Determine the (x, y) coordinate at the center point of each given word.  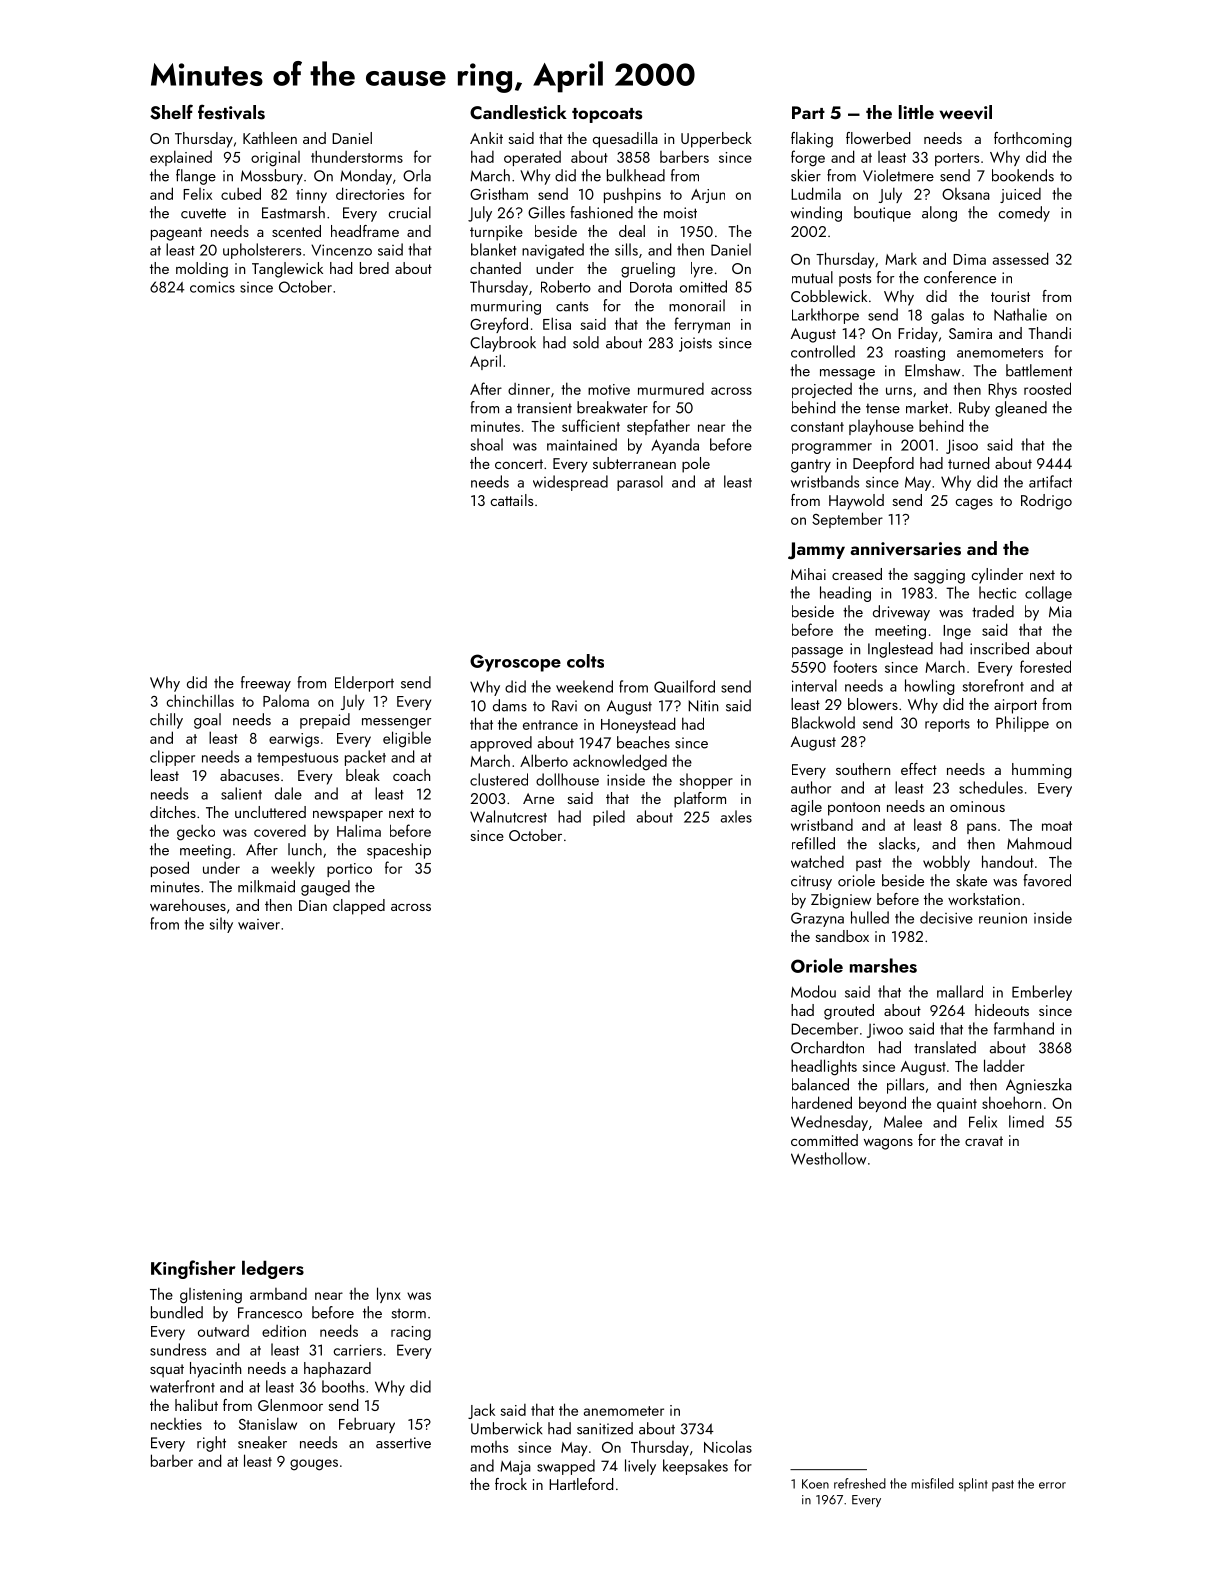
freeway (266, 684)
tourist (1010, 296)
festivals (231, 112)
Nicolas (728, 1446)
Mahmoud (1039, 843)
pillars (905, 1086)
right (211, 1444)
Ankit (486, 138)
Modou (813, 991)
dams (510, 705)
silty (221, 925)
